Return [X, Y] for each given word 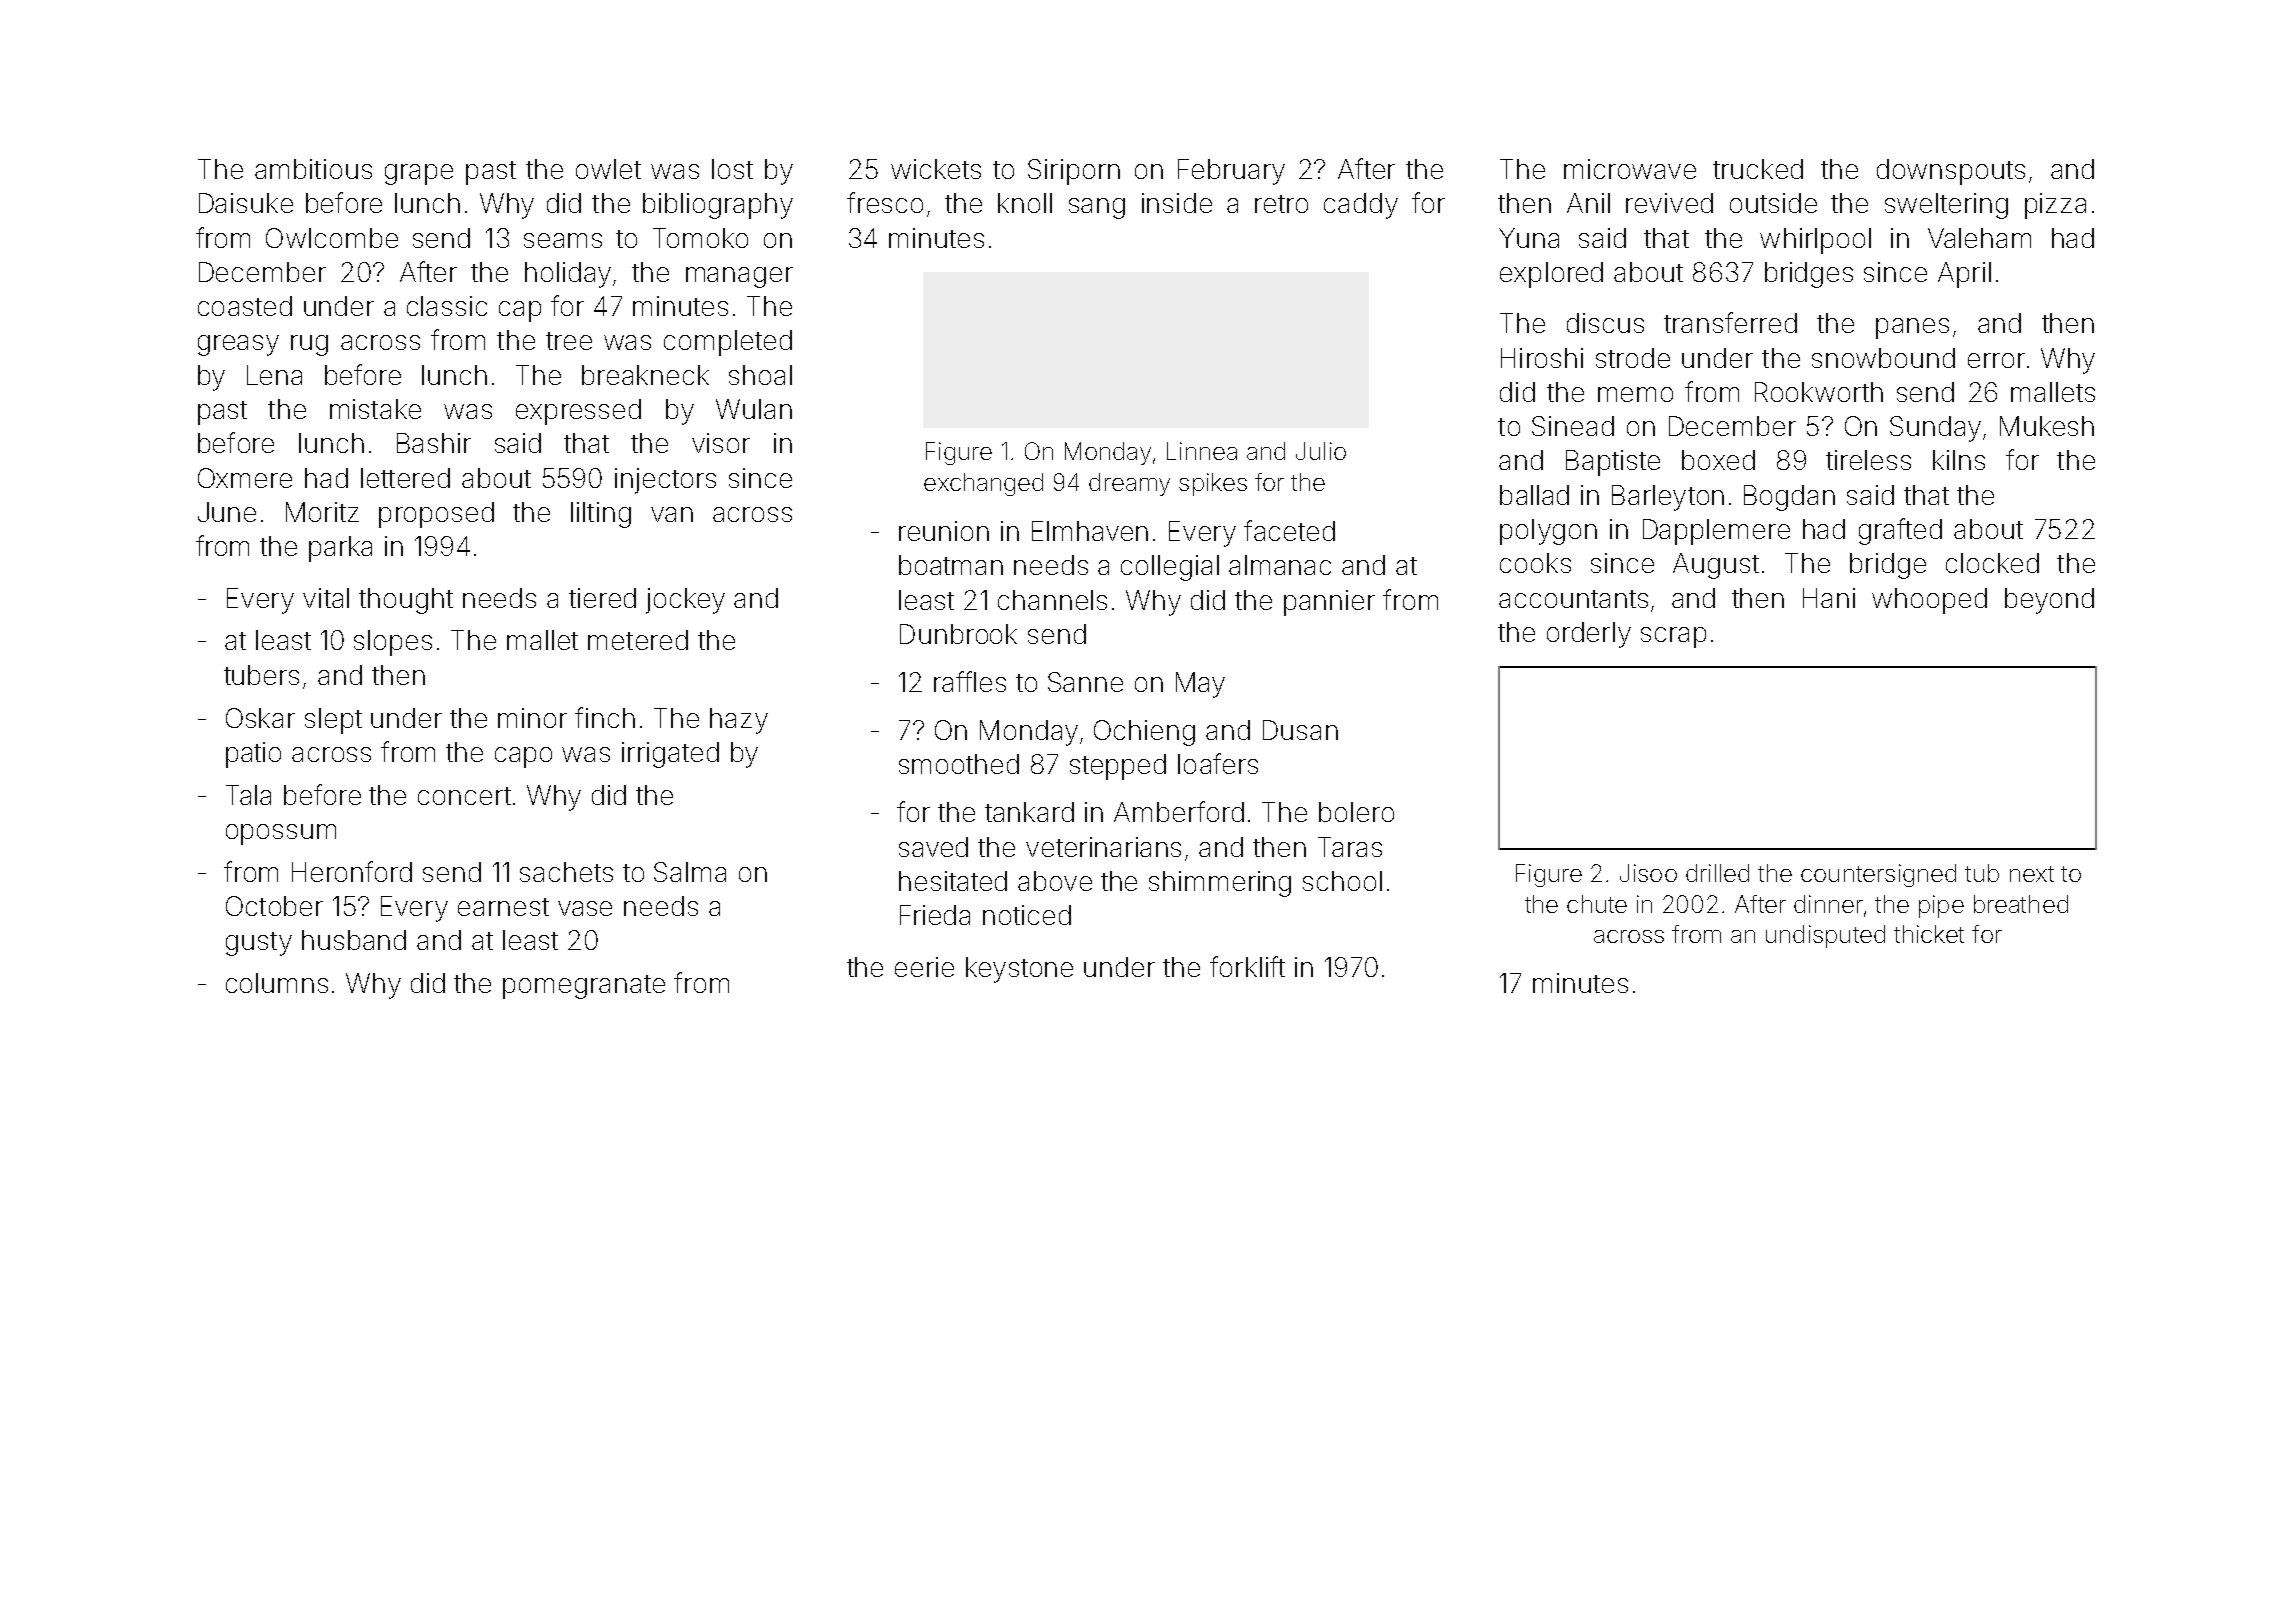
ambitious [313, 169]
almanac [1280, 565]
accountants [1573, 599]
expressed [578, 412]
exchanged [983, 484]
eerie [924, 967]
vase [585, 908]
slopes [393, 643]
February [1231, 172]
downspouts [1951, 172]
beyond [2049, 601]
